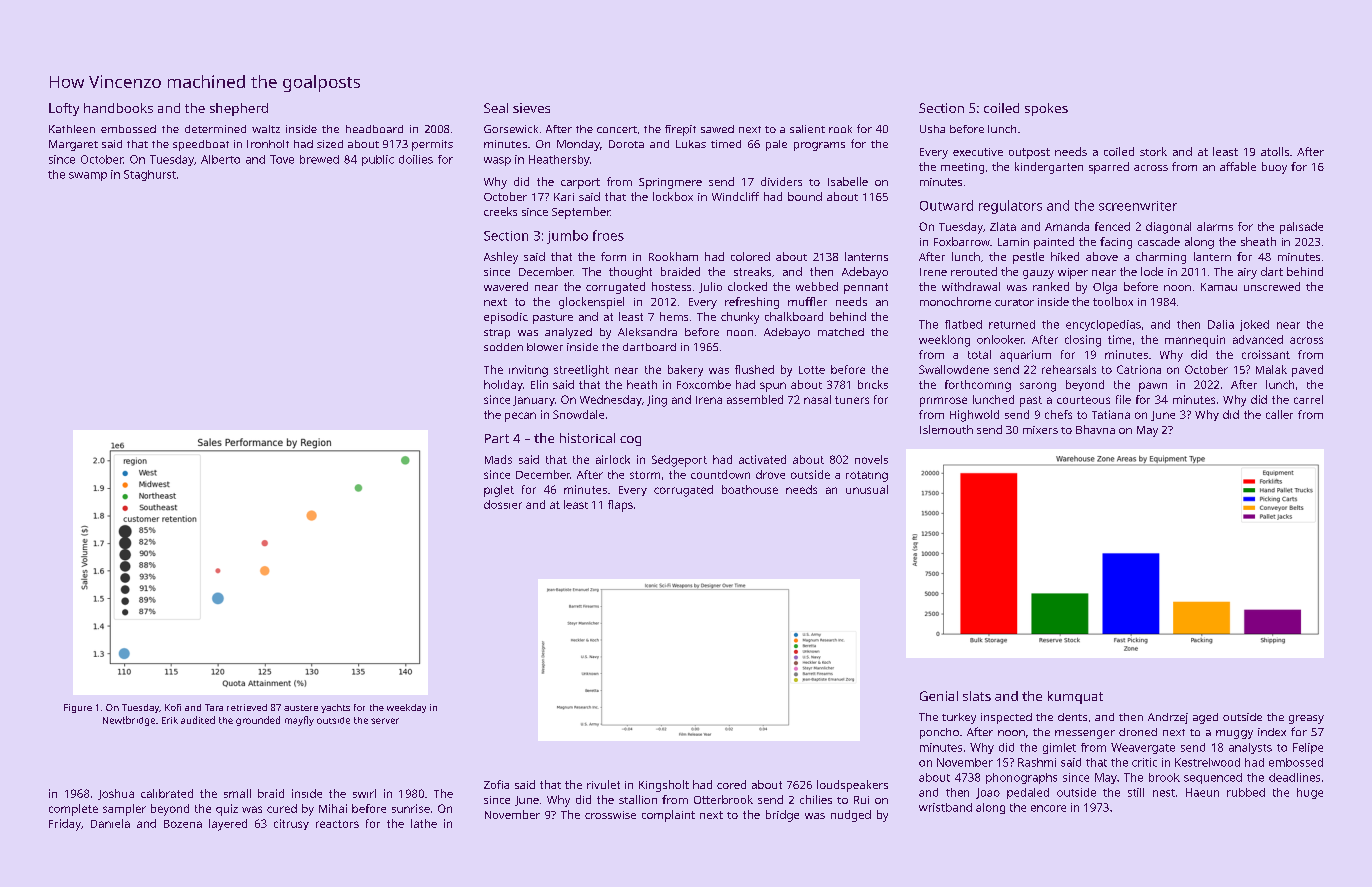 Image resolution: width=1372 pixels, height=887 pixels. I want to click on complaint, so click(668, 816).
